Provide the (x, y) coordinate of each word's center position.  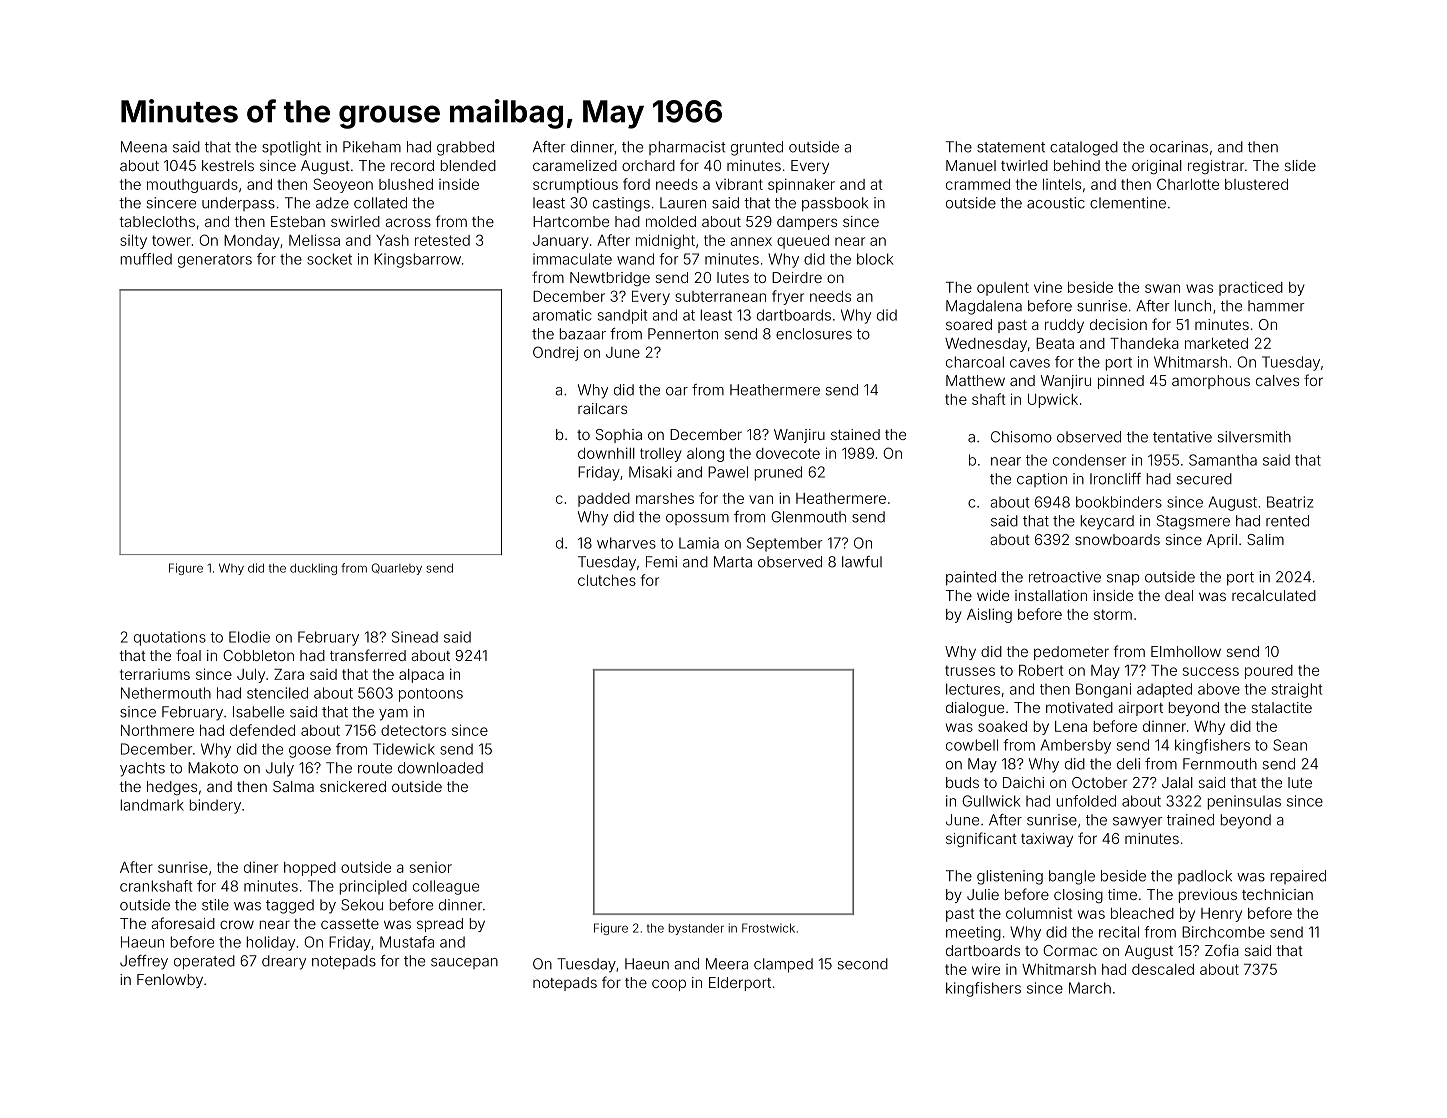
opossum (697, 519)
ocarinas (1179, 147)
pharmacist (687, 148)
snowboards (1117, 539)
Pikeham (372, 147)
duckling (313, 569)
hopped (310, 869)
